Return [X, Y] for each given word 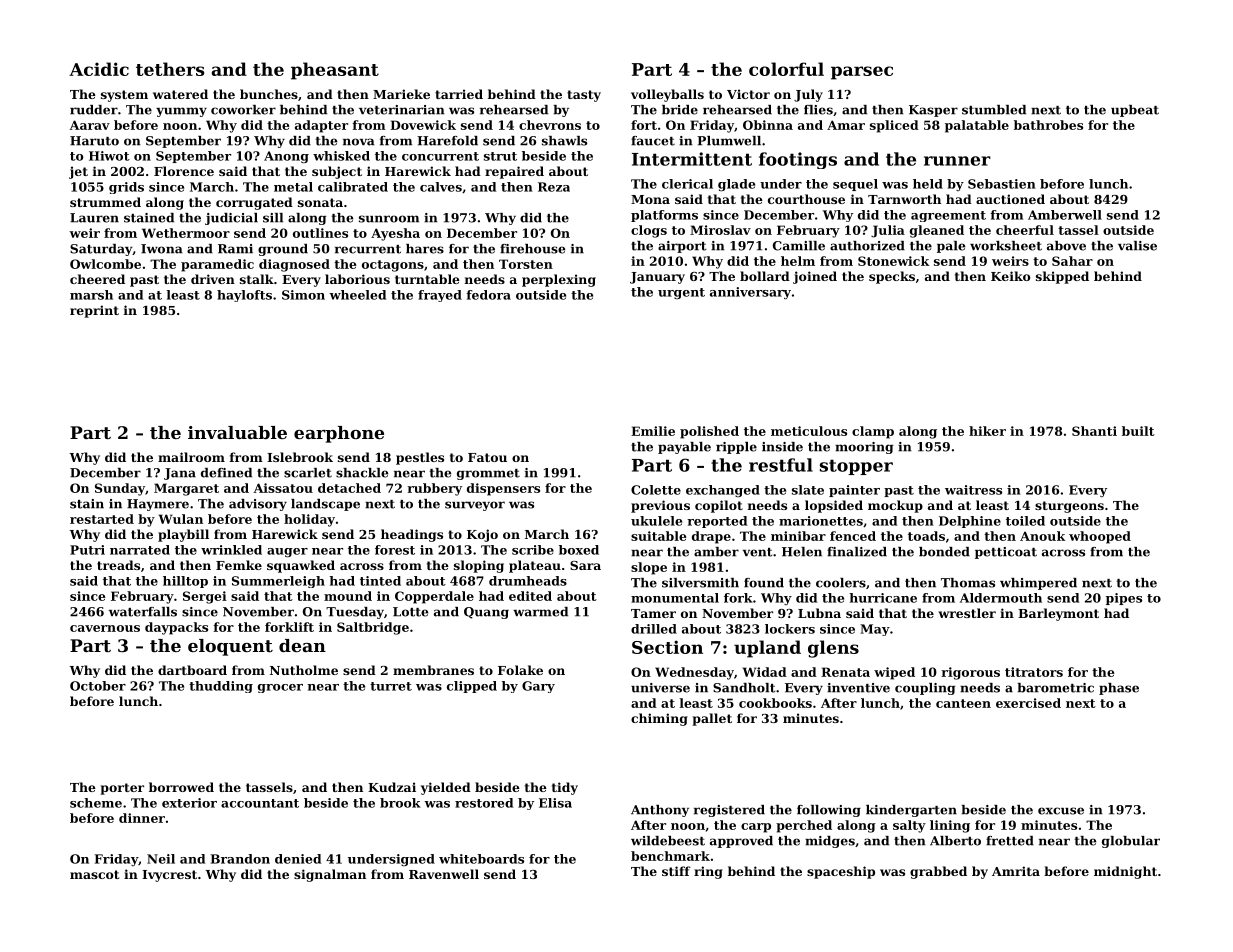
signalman [330, 875]
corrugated [254, 203]
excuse [1061, 811]
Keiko [1011, 276]
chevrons [550, 125]
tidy [565, 788]
